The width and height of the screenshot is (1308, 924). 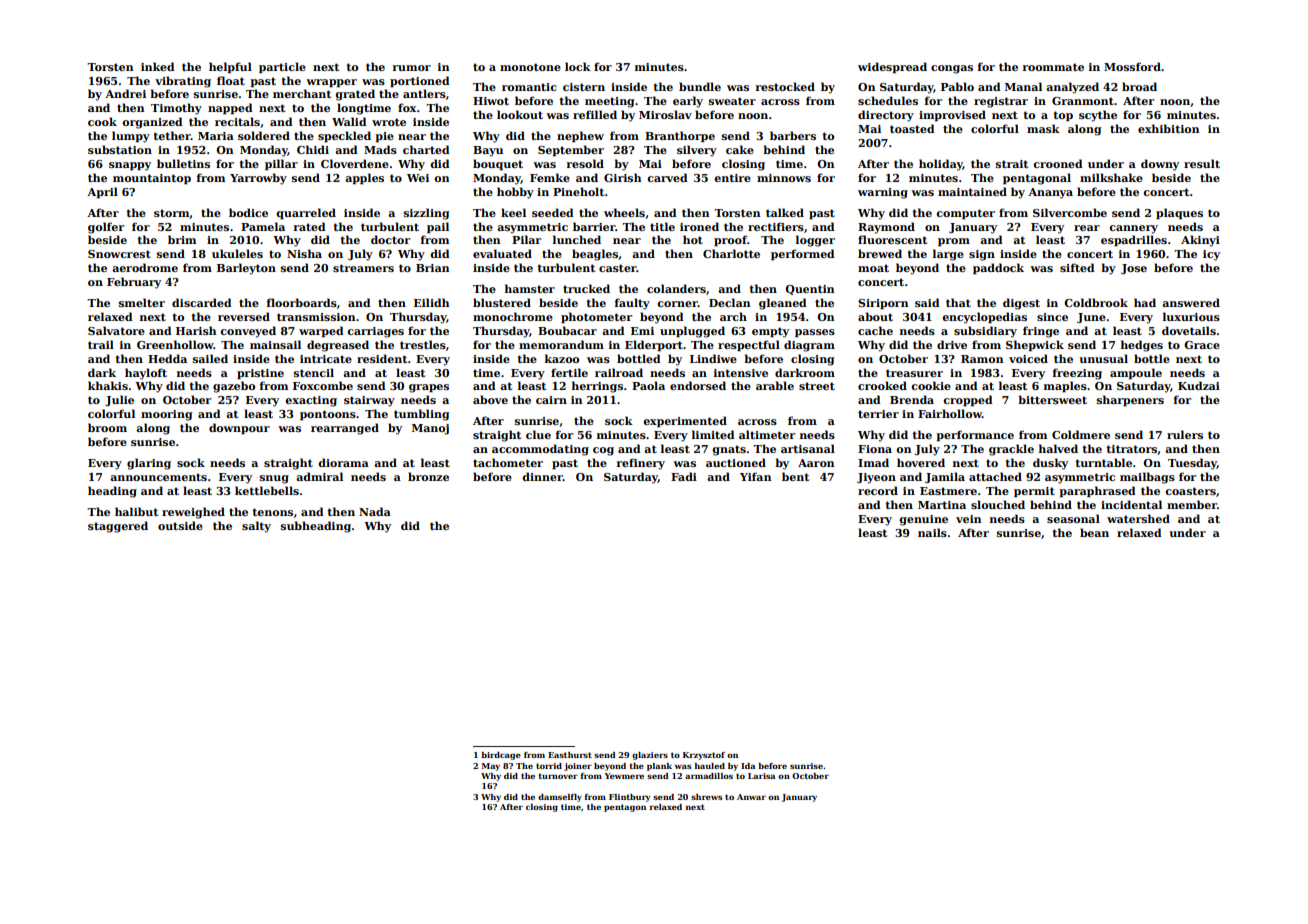 I want to click on refilled, so click(x=595, y=114).
